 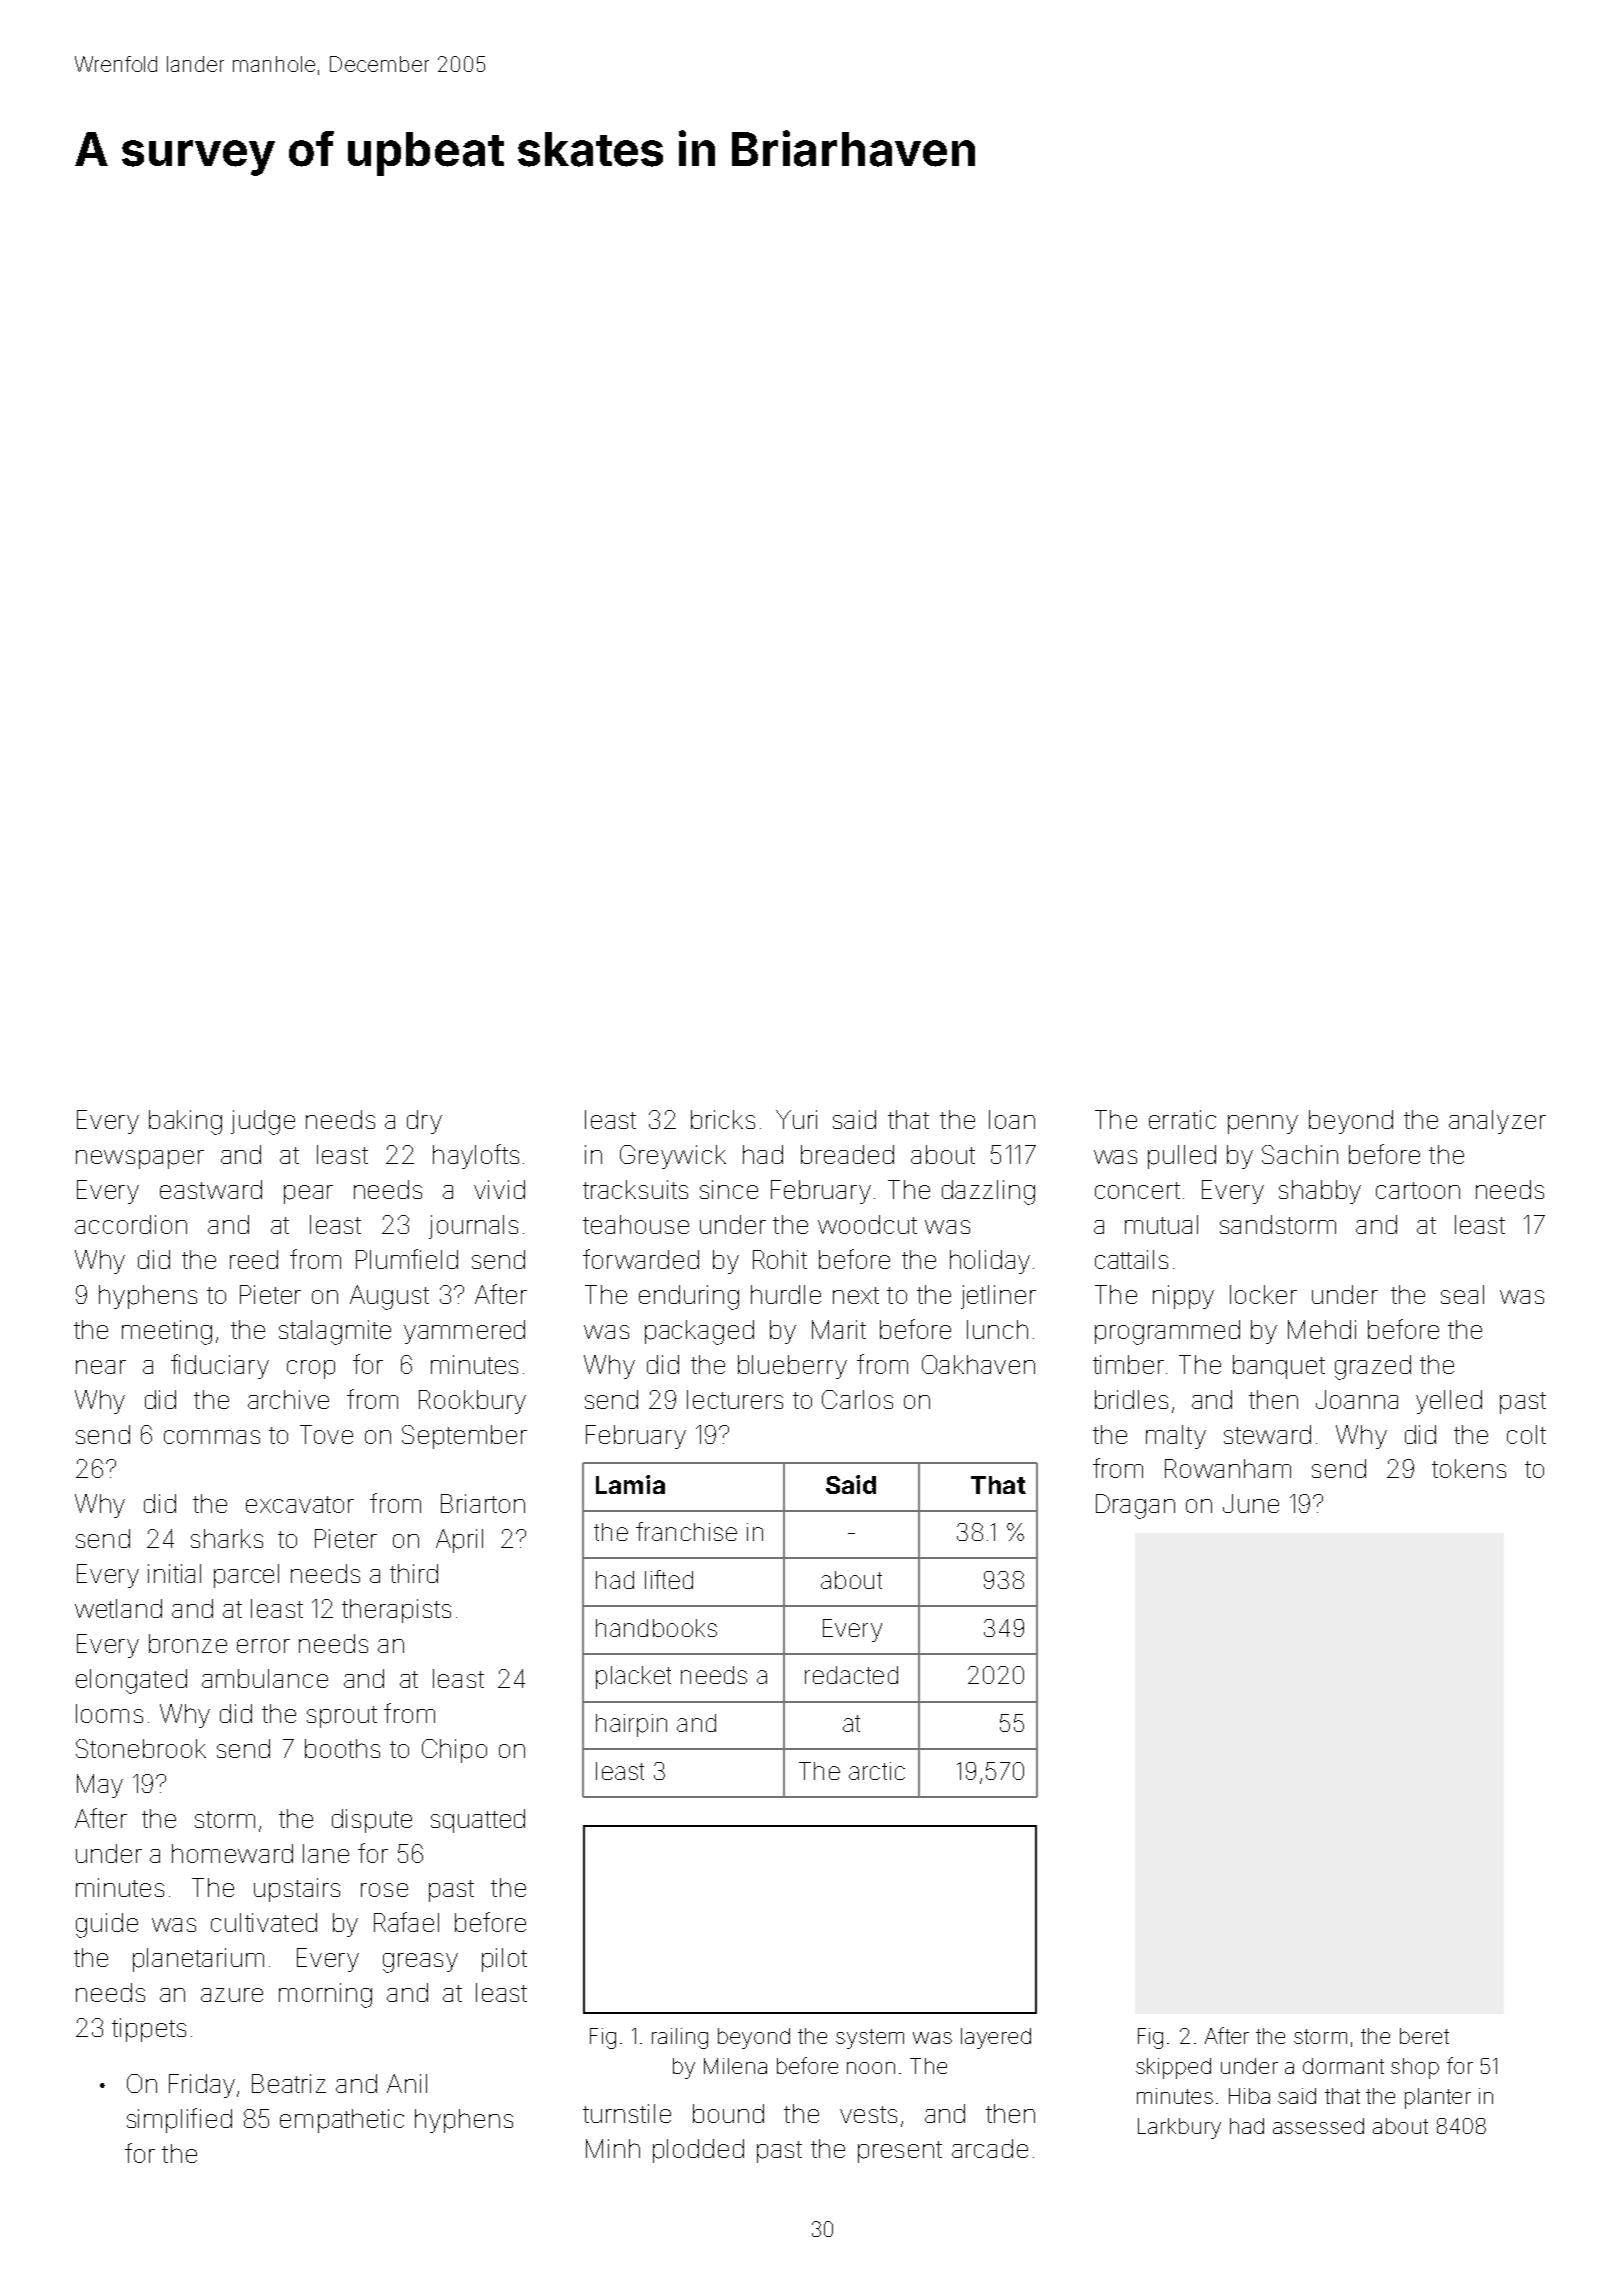 What do you see at coordinates (877, 1771) in the screenshot?
I see `arctic` at bounding box center [877, 1771].
